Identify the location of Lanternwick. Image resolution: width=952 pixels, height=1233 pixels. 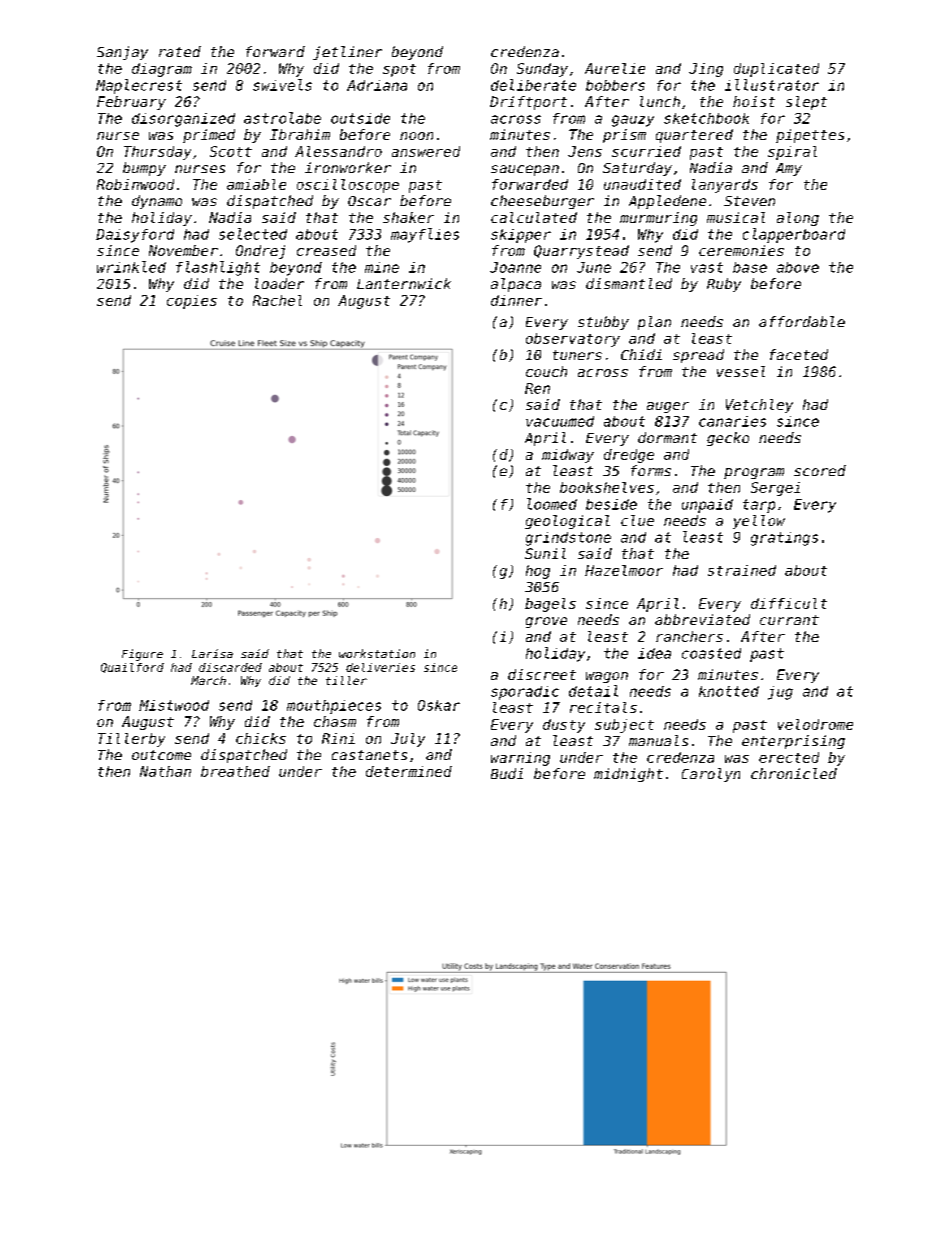
(404, 283).
